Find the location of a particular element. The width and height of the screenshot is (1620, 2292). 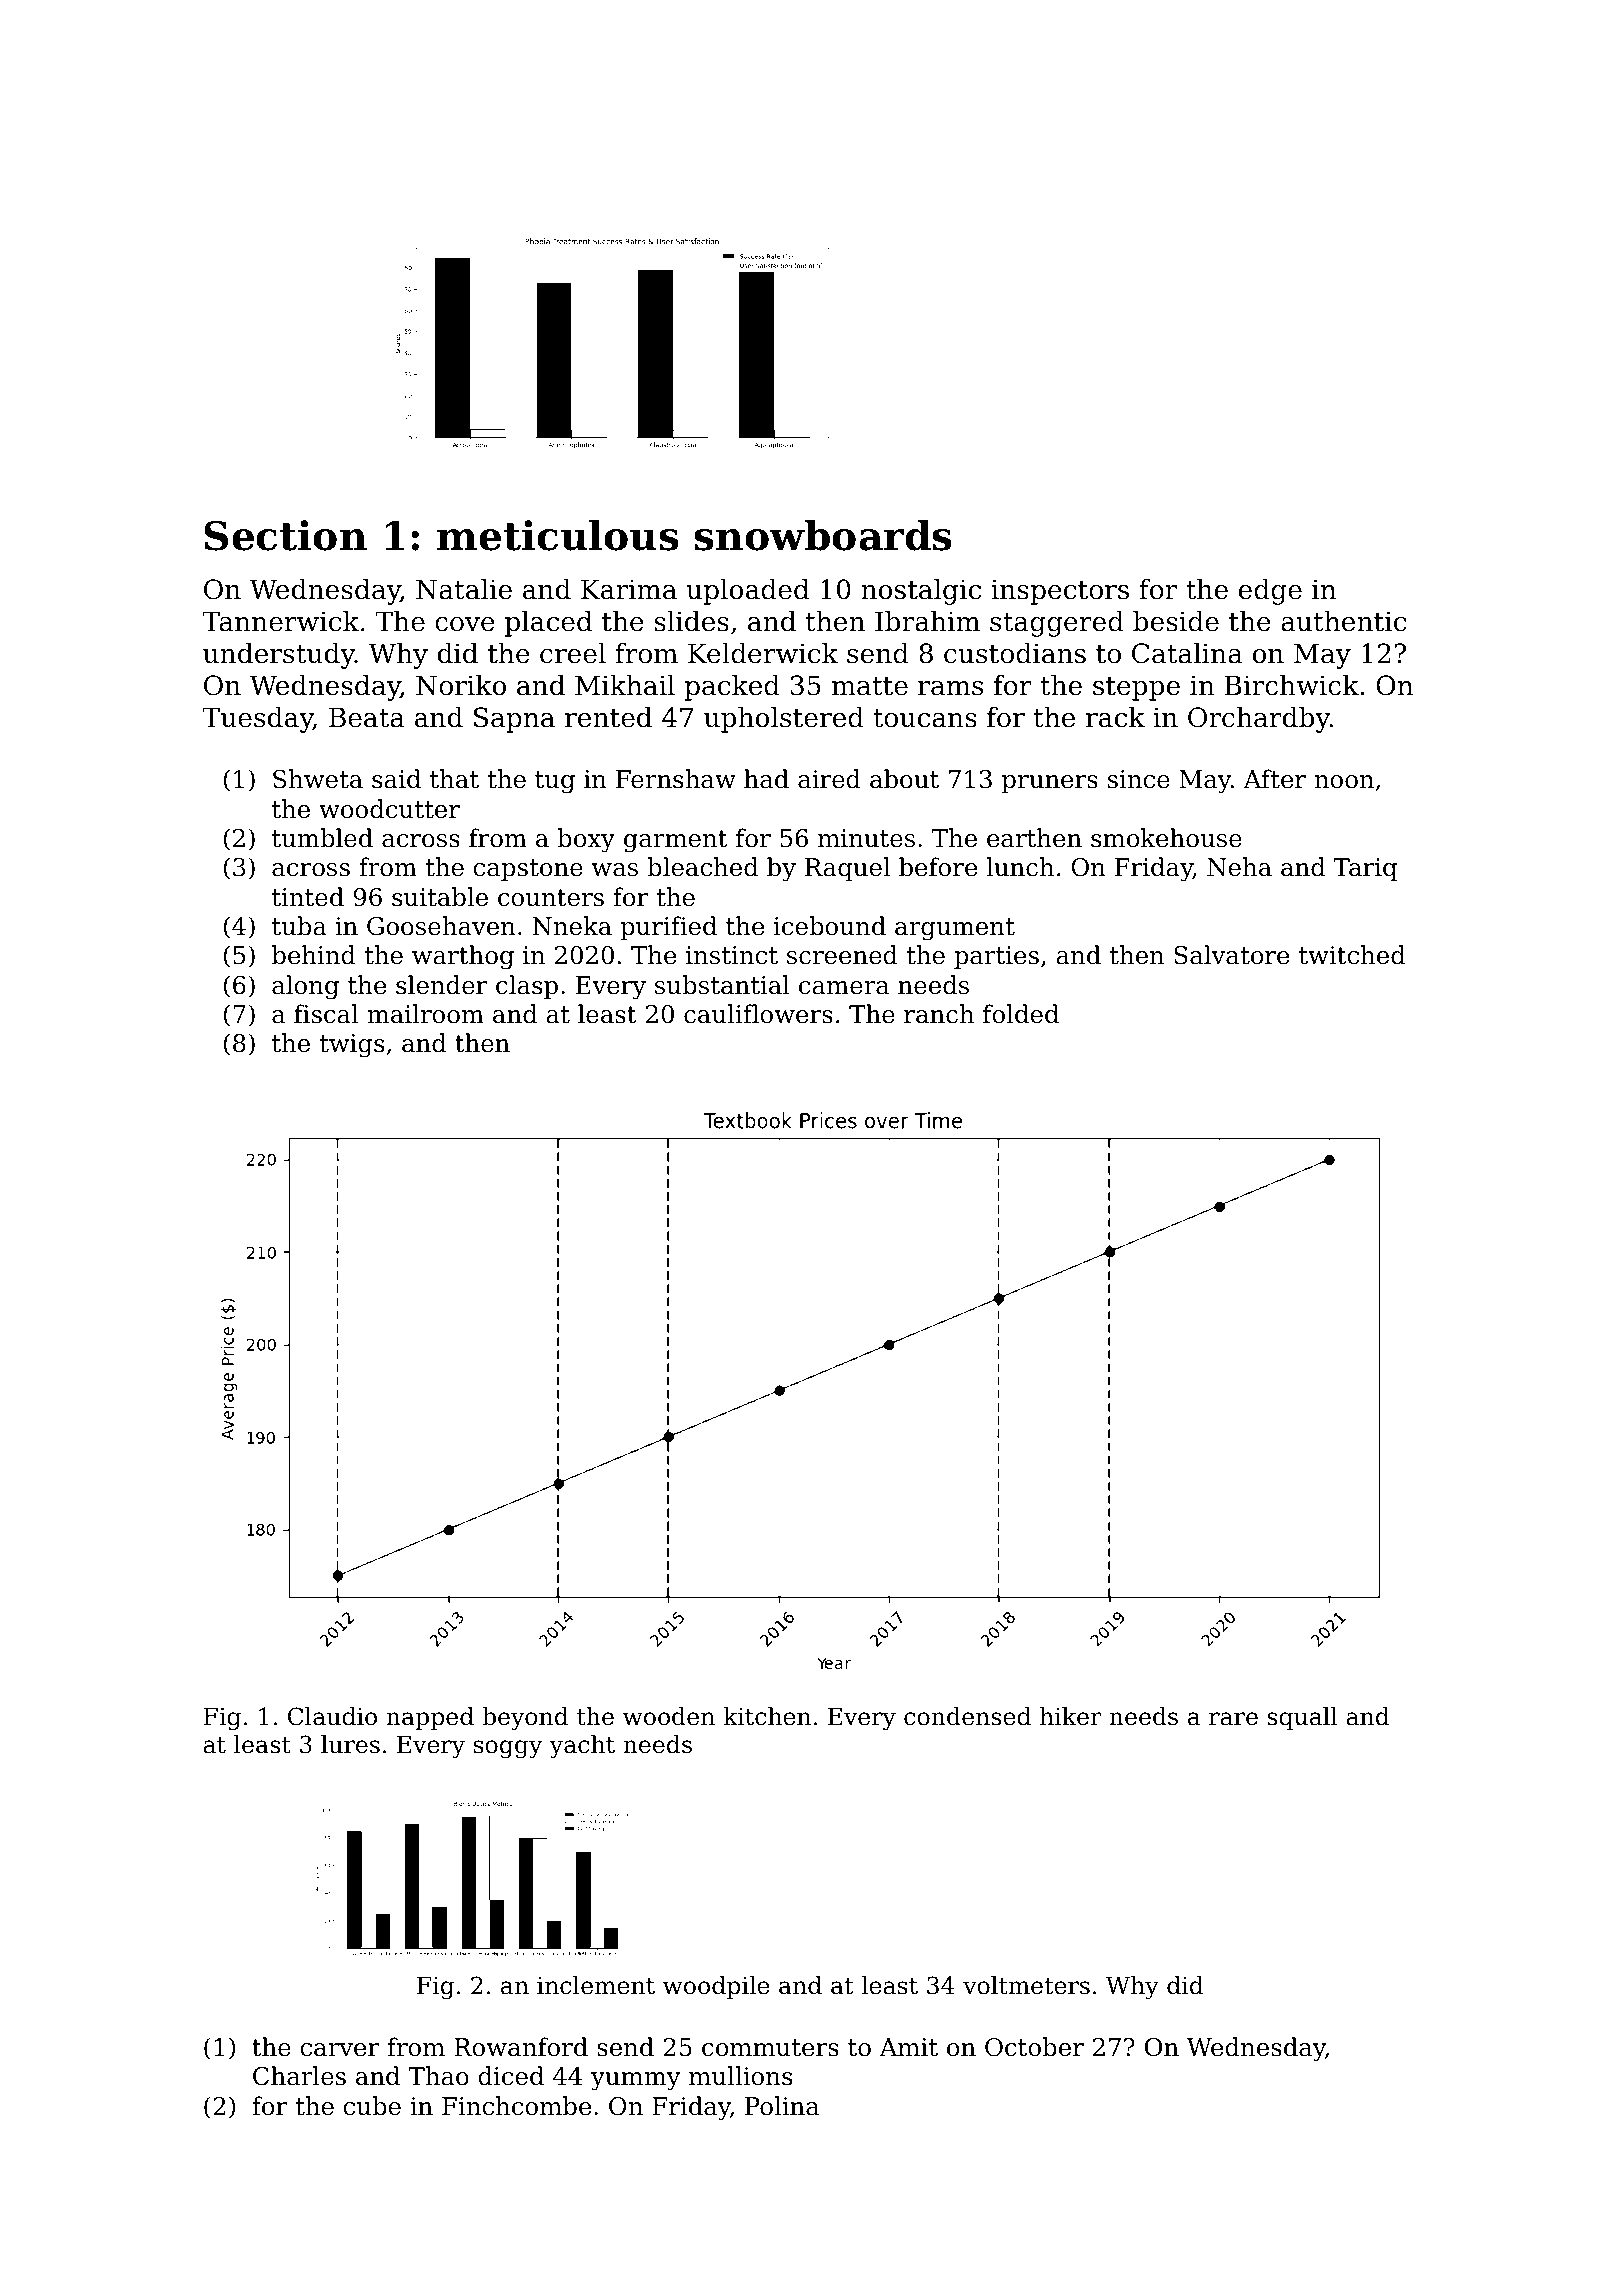

Section is located at coordinates (285, 535).
